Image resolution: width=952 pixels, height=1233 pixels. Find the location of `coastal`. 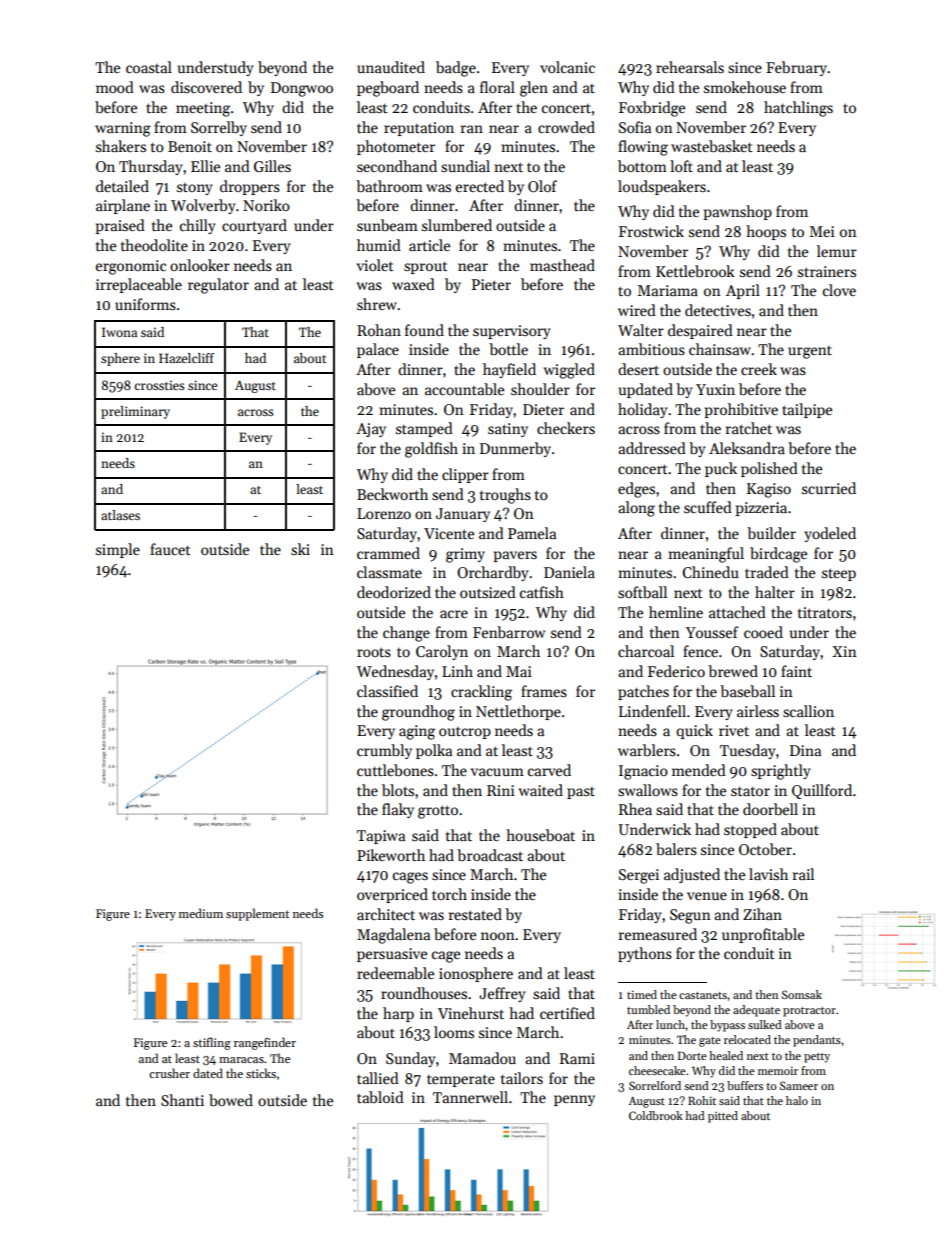

coastal is located at coordinates (149, 67).
